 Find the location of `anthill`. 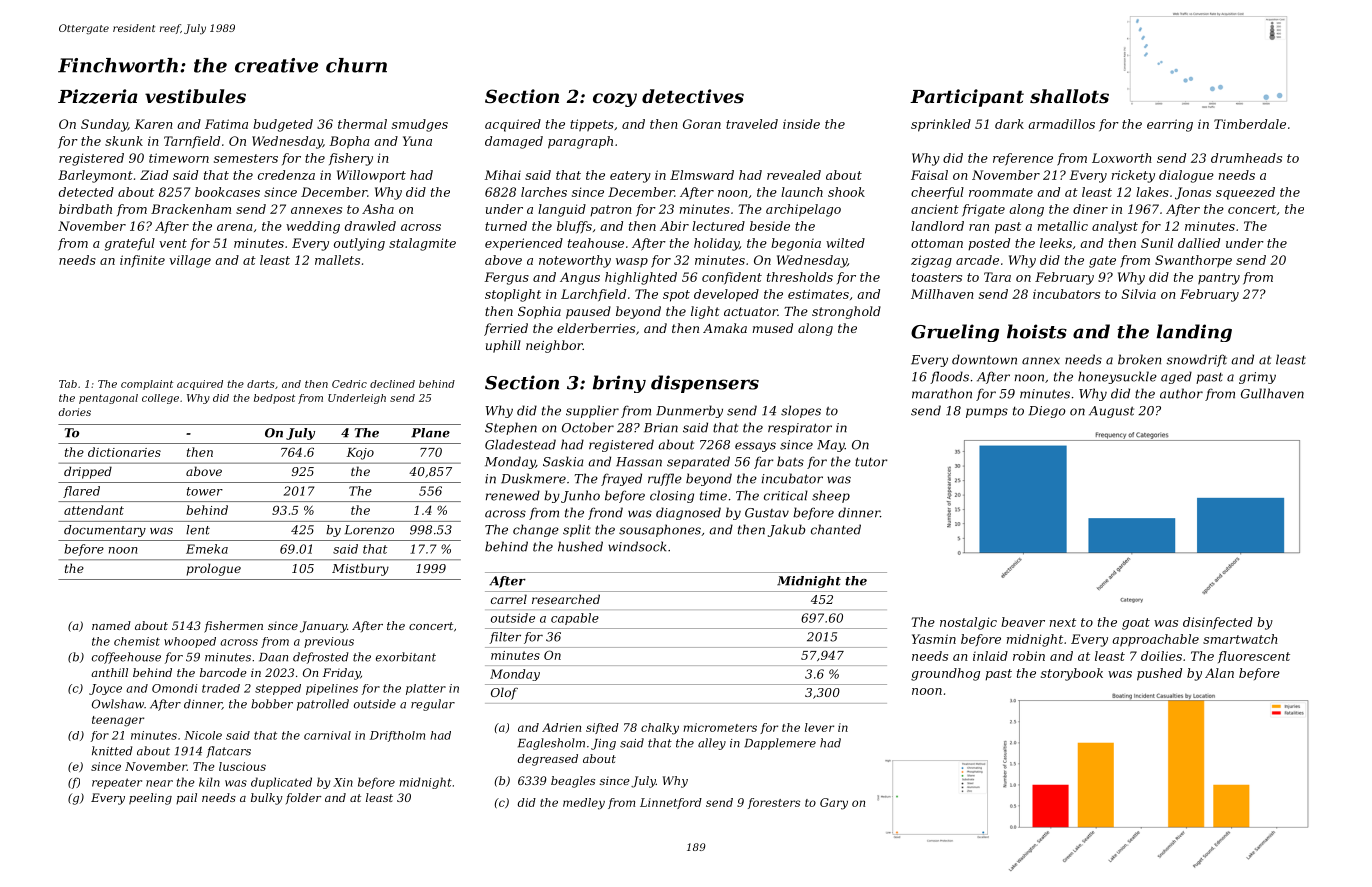

anthill is located at coordinates (109, 672).
